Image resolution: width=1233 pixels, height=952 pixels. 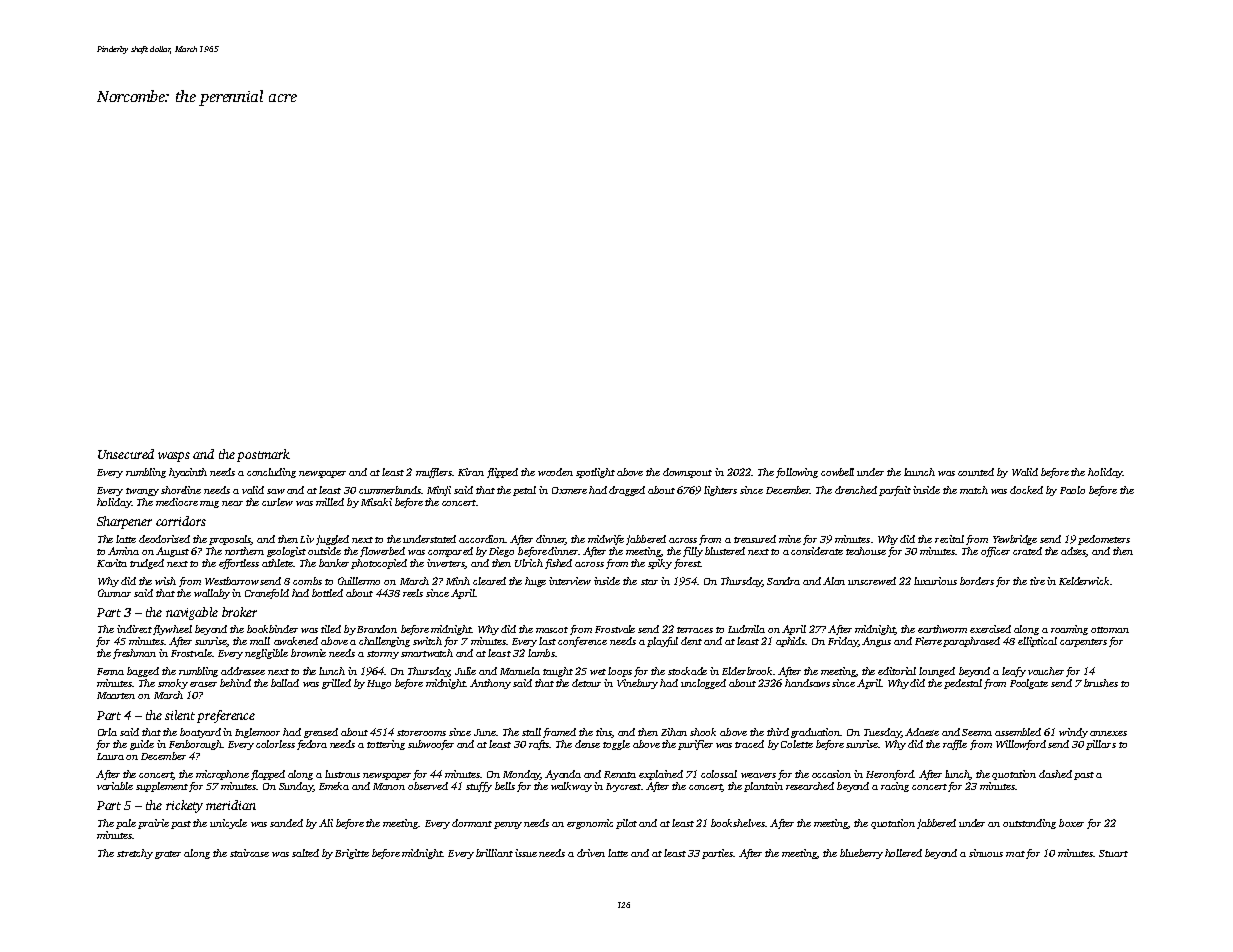 What do you see at coordinates (334, 786) in the screenshot?
I see `Emeka` at bounding box center [334, 786].
